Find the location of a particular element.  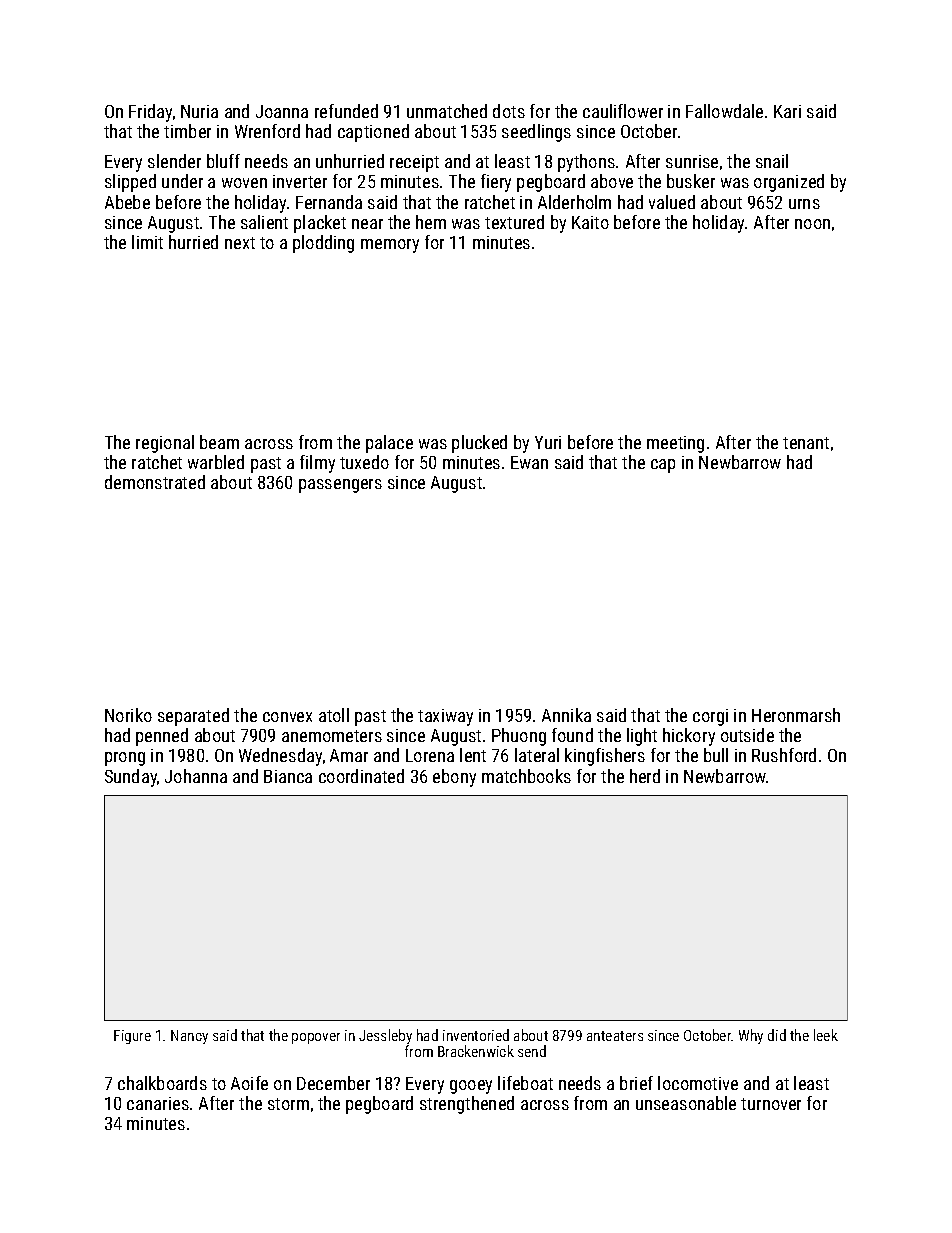

taxiway is located at coordinates (445, 717).
